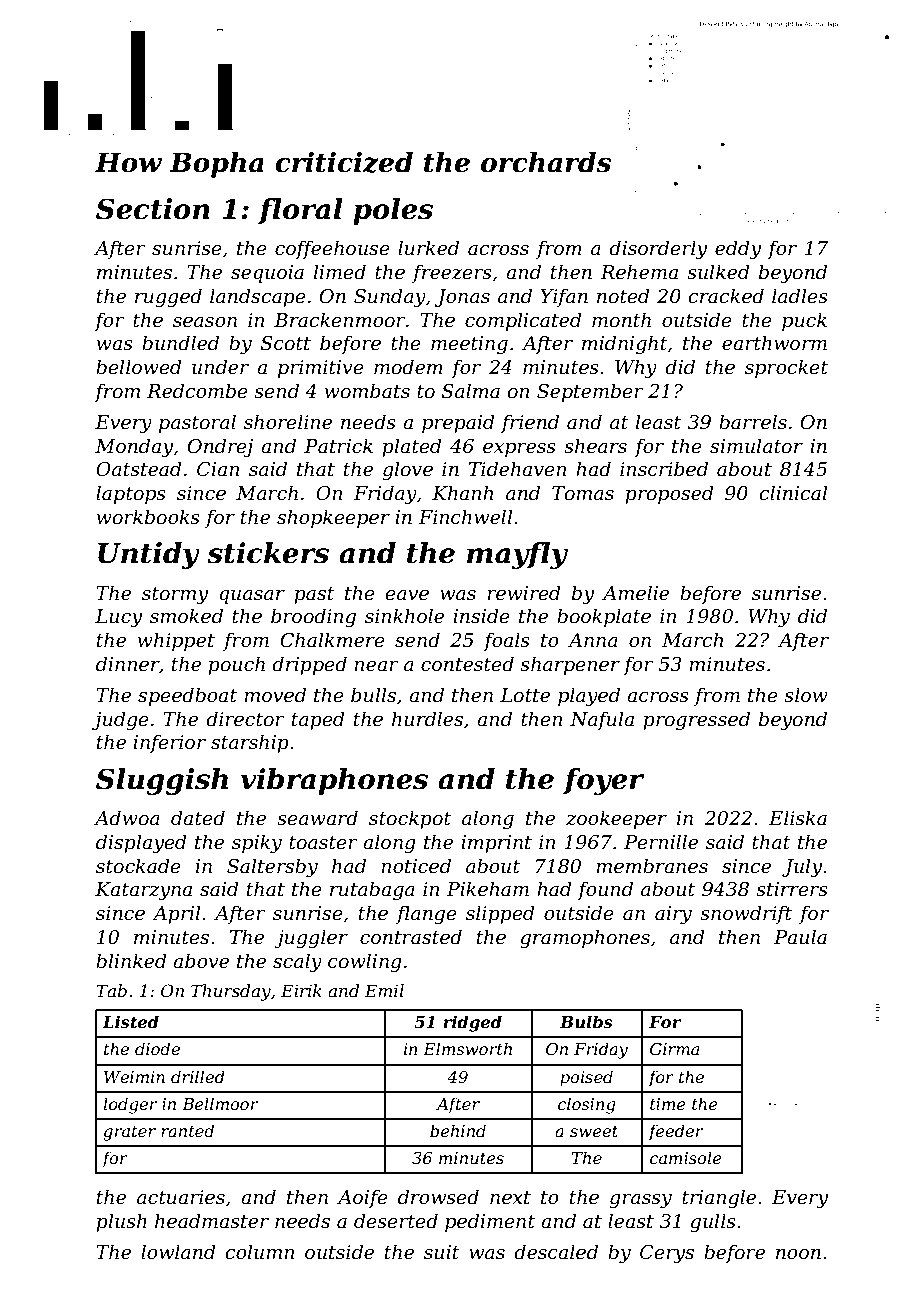  I want to click on cracked, so click(726, 296).
